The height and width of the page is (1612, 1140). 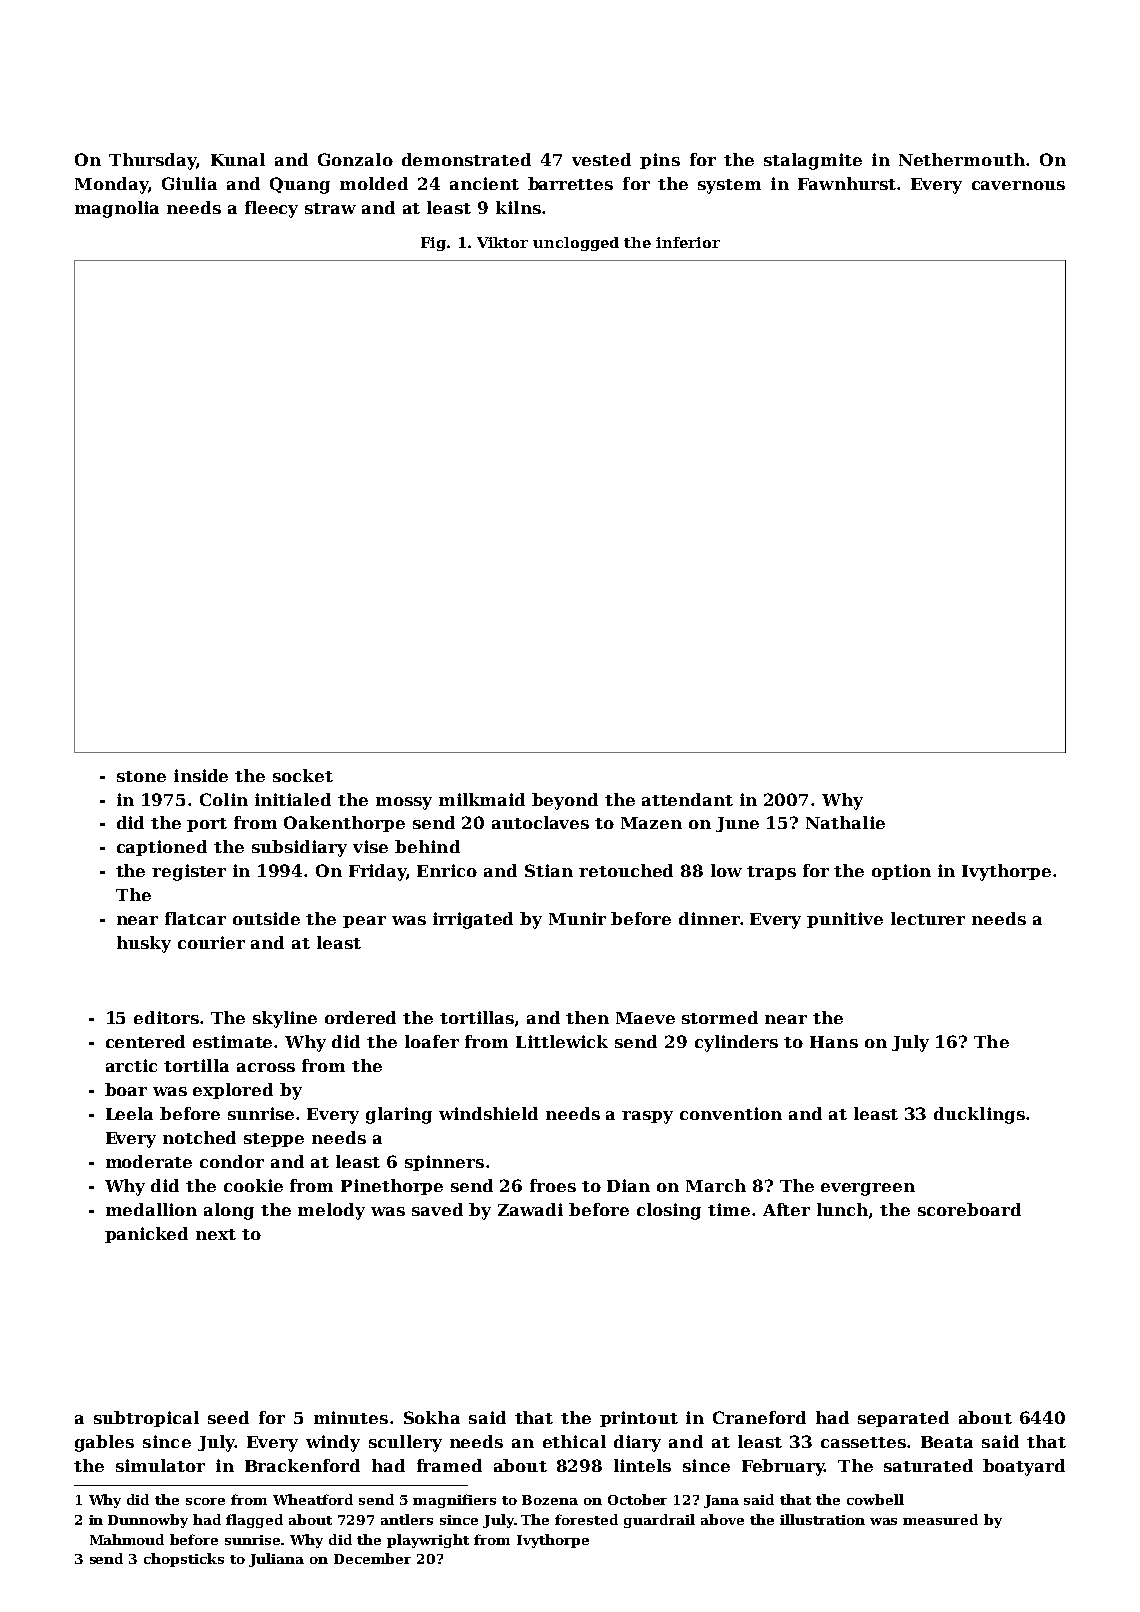 What do you see at coordinates (962, 159) in the page?
I see `Nethermouth` at bounding box center [962, 159].
